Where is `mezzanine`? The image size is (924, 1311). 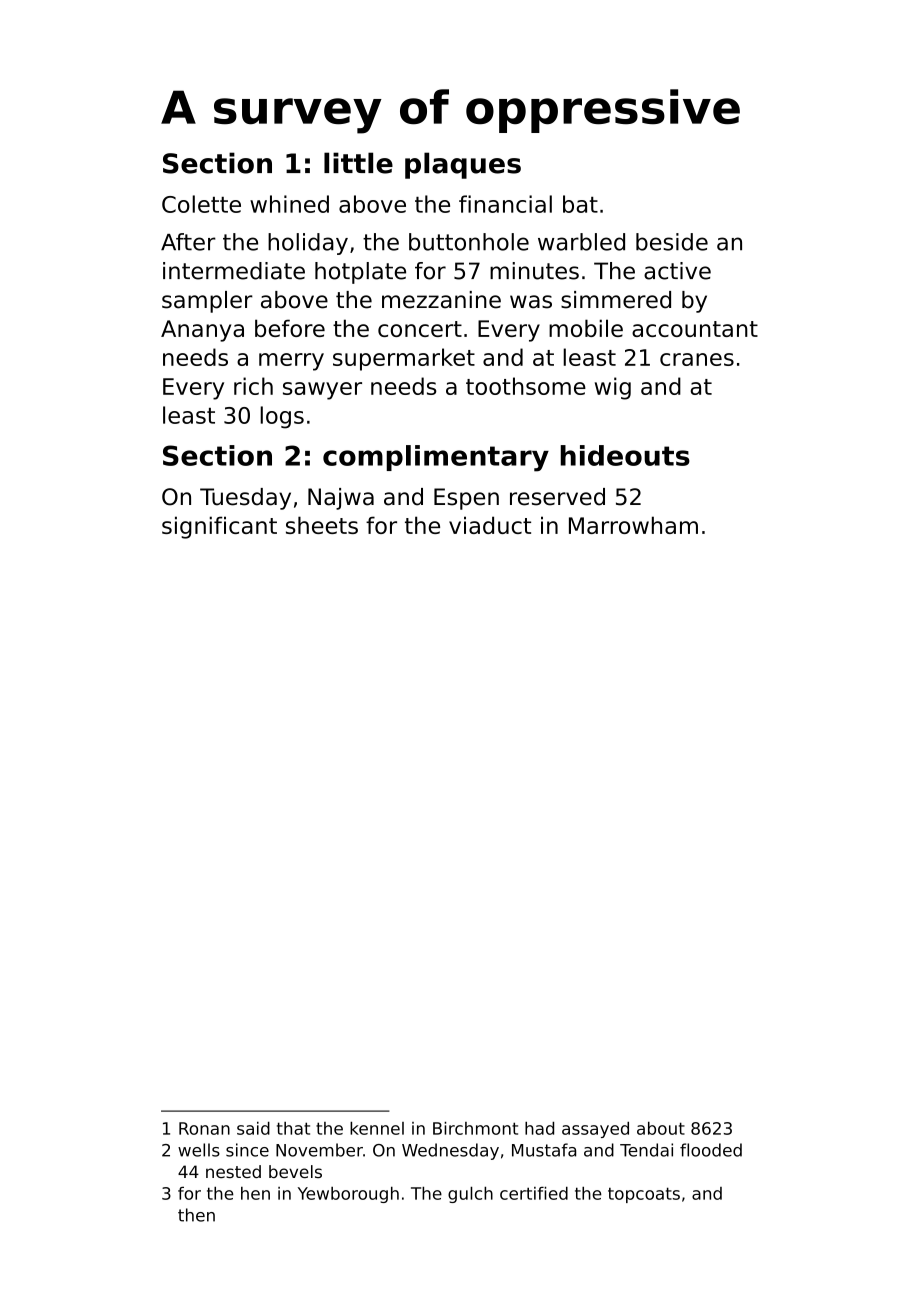
mezzanine is located at coordinates (441, 300).
